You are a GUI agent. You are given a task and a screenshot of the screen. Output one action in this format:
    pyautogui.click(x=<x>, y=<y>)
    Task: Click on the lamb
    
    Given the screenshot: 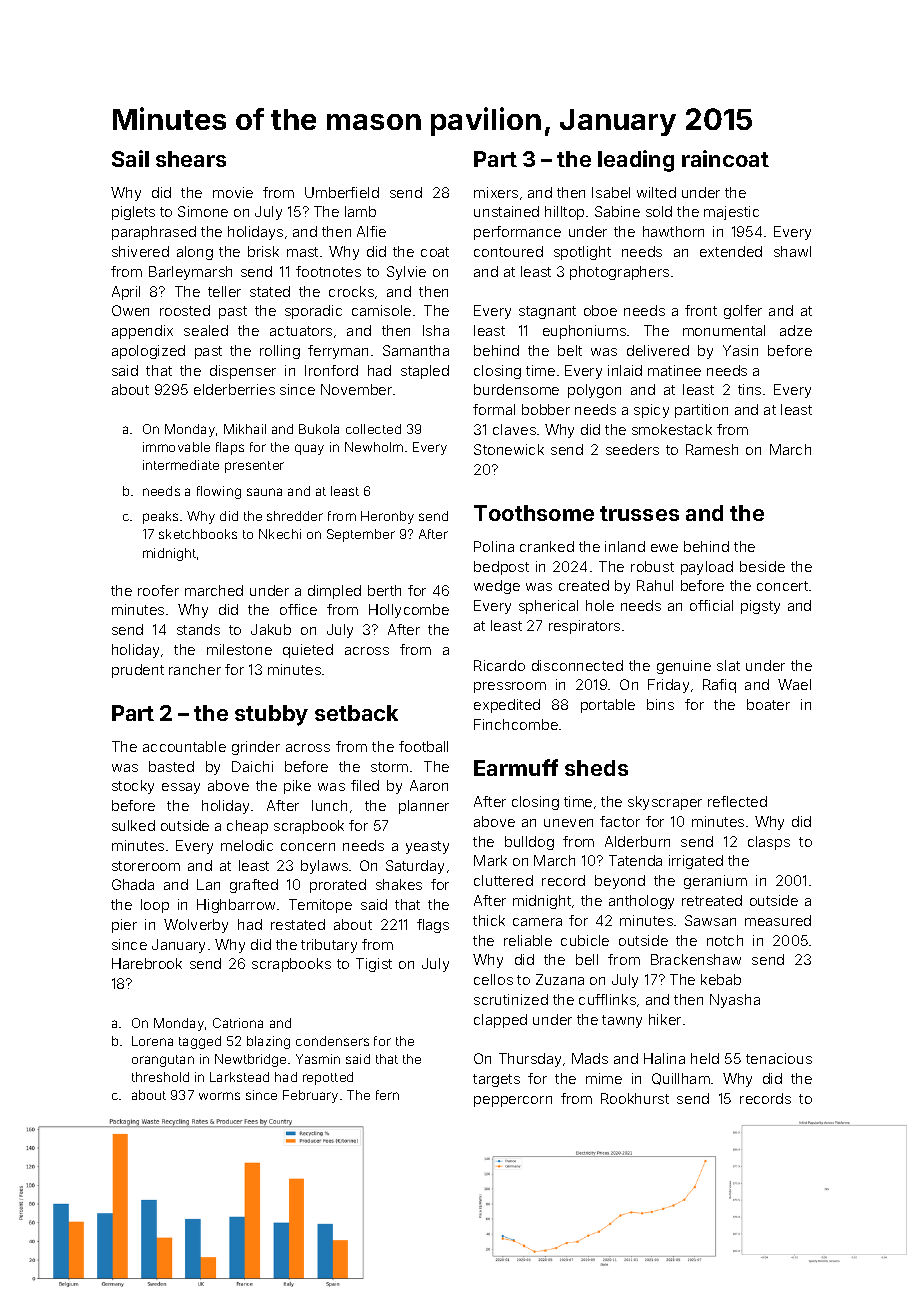 What is the action you would take?
    pyautogui.click(x=360, y=211)
